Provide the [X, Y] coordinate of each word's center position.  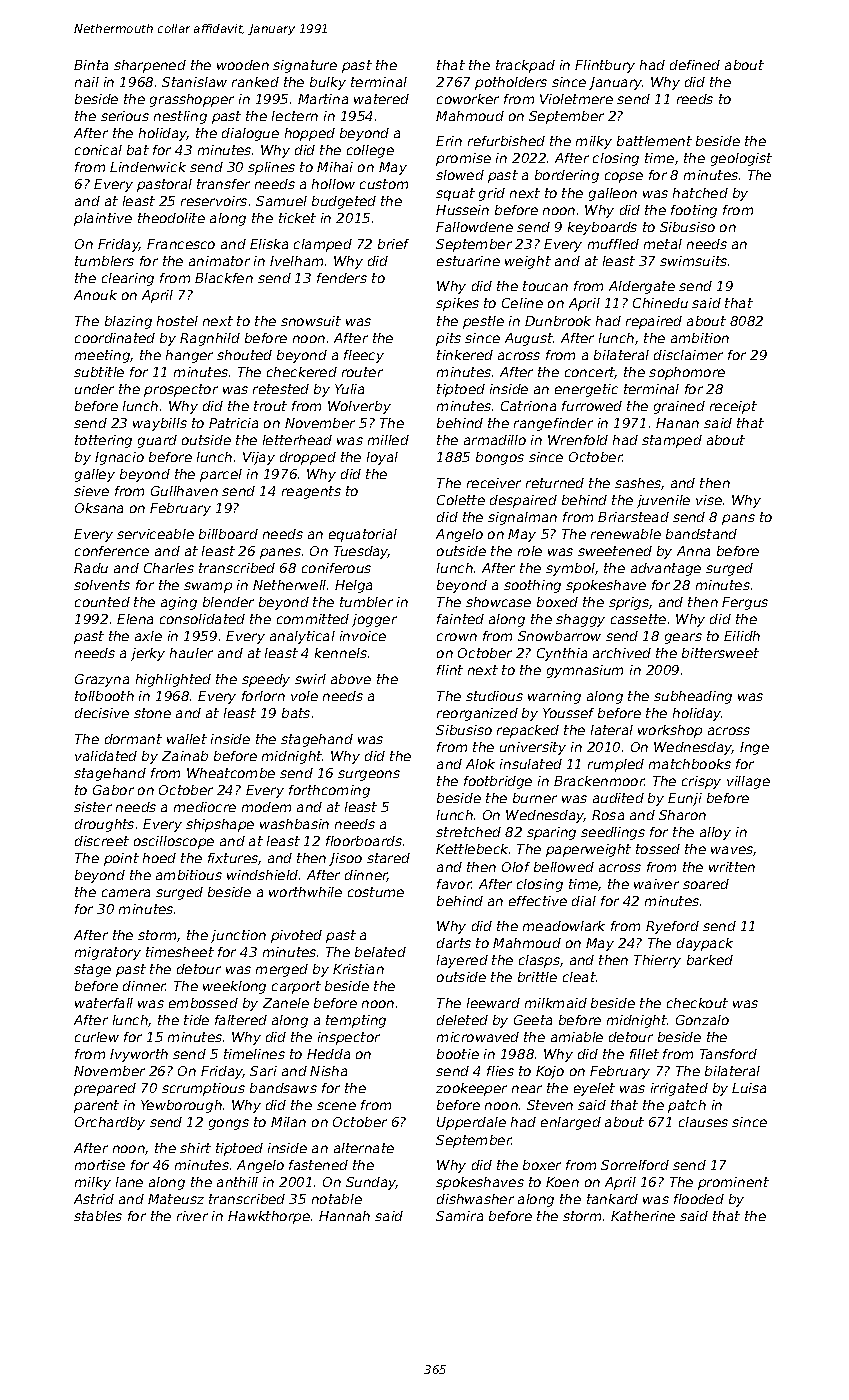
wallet [187, 739]
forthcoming [329, 791]
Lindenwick [148, 167]
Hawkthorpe [269, 1217]
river [192, 1216]
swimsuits [693, 261]
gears [683, 638]
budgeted [344, 202]
